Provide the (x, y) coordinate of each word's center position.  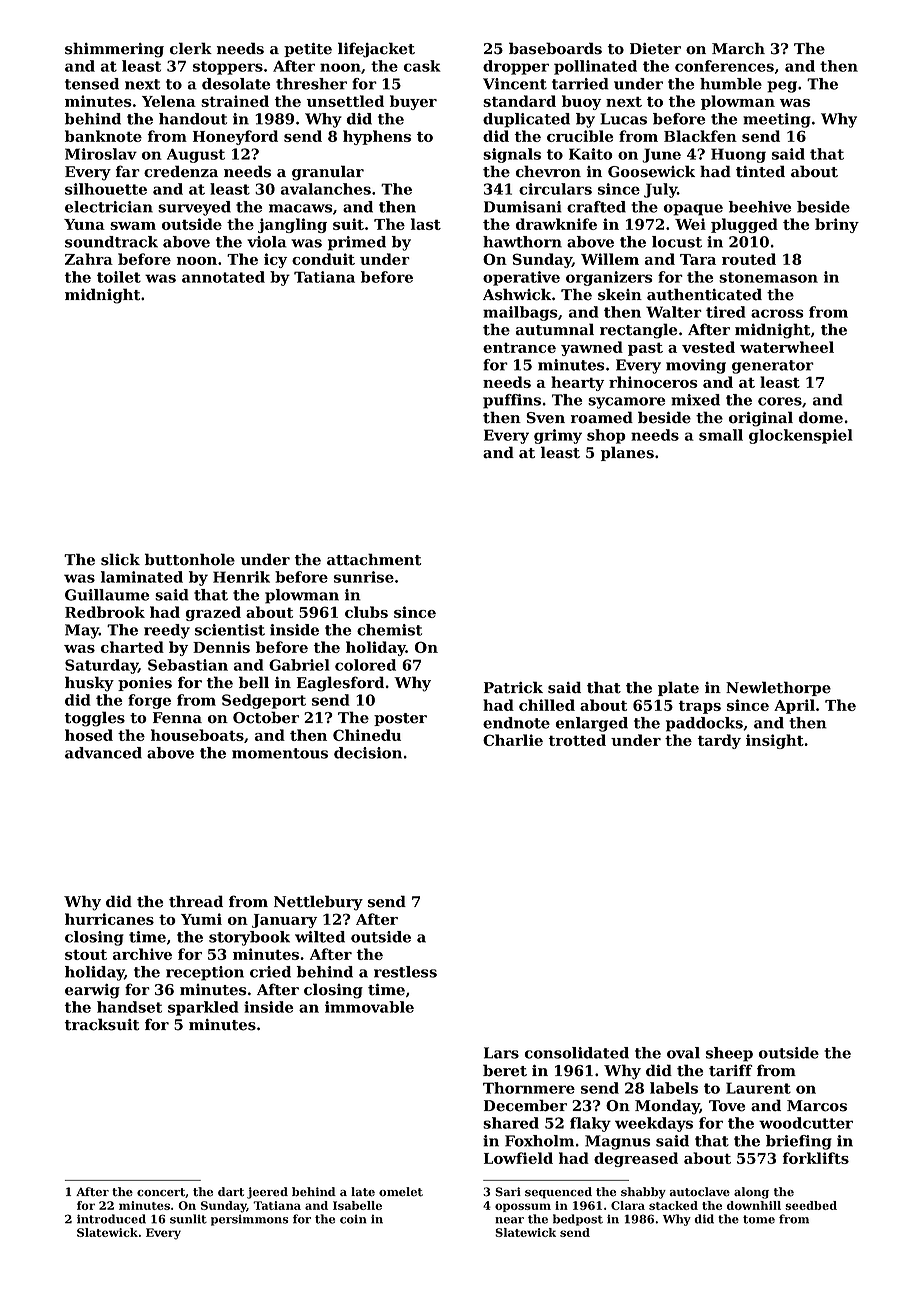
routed (749, 259)
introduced (111, 1219)
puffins (512, 401)
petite (308, 50)
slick (120, 559)
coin (353, 1219)
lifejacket (376, 50)
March (738, 48)
